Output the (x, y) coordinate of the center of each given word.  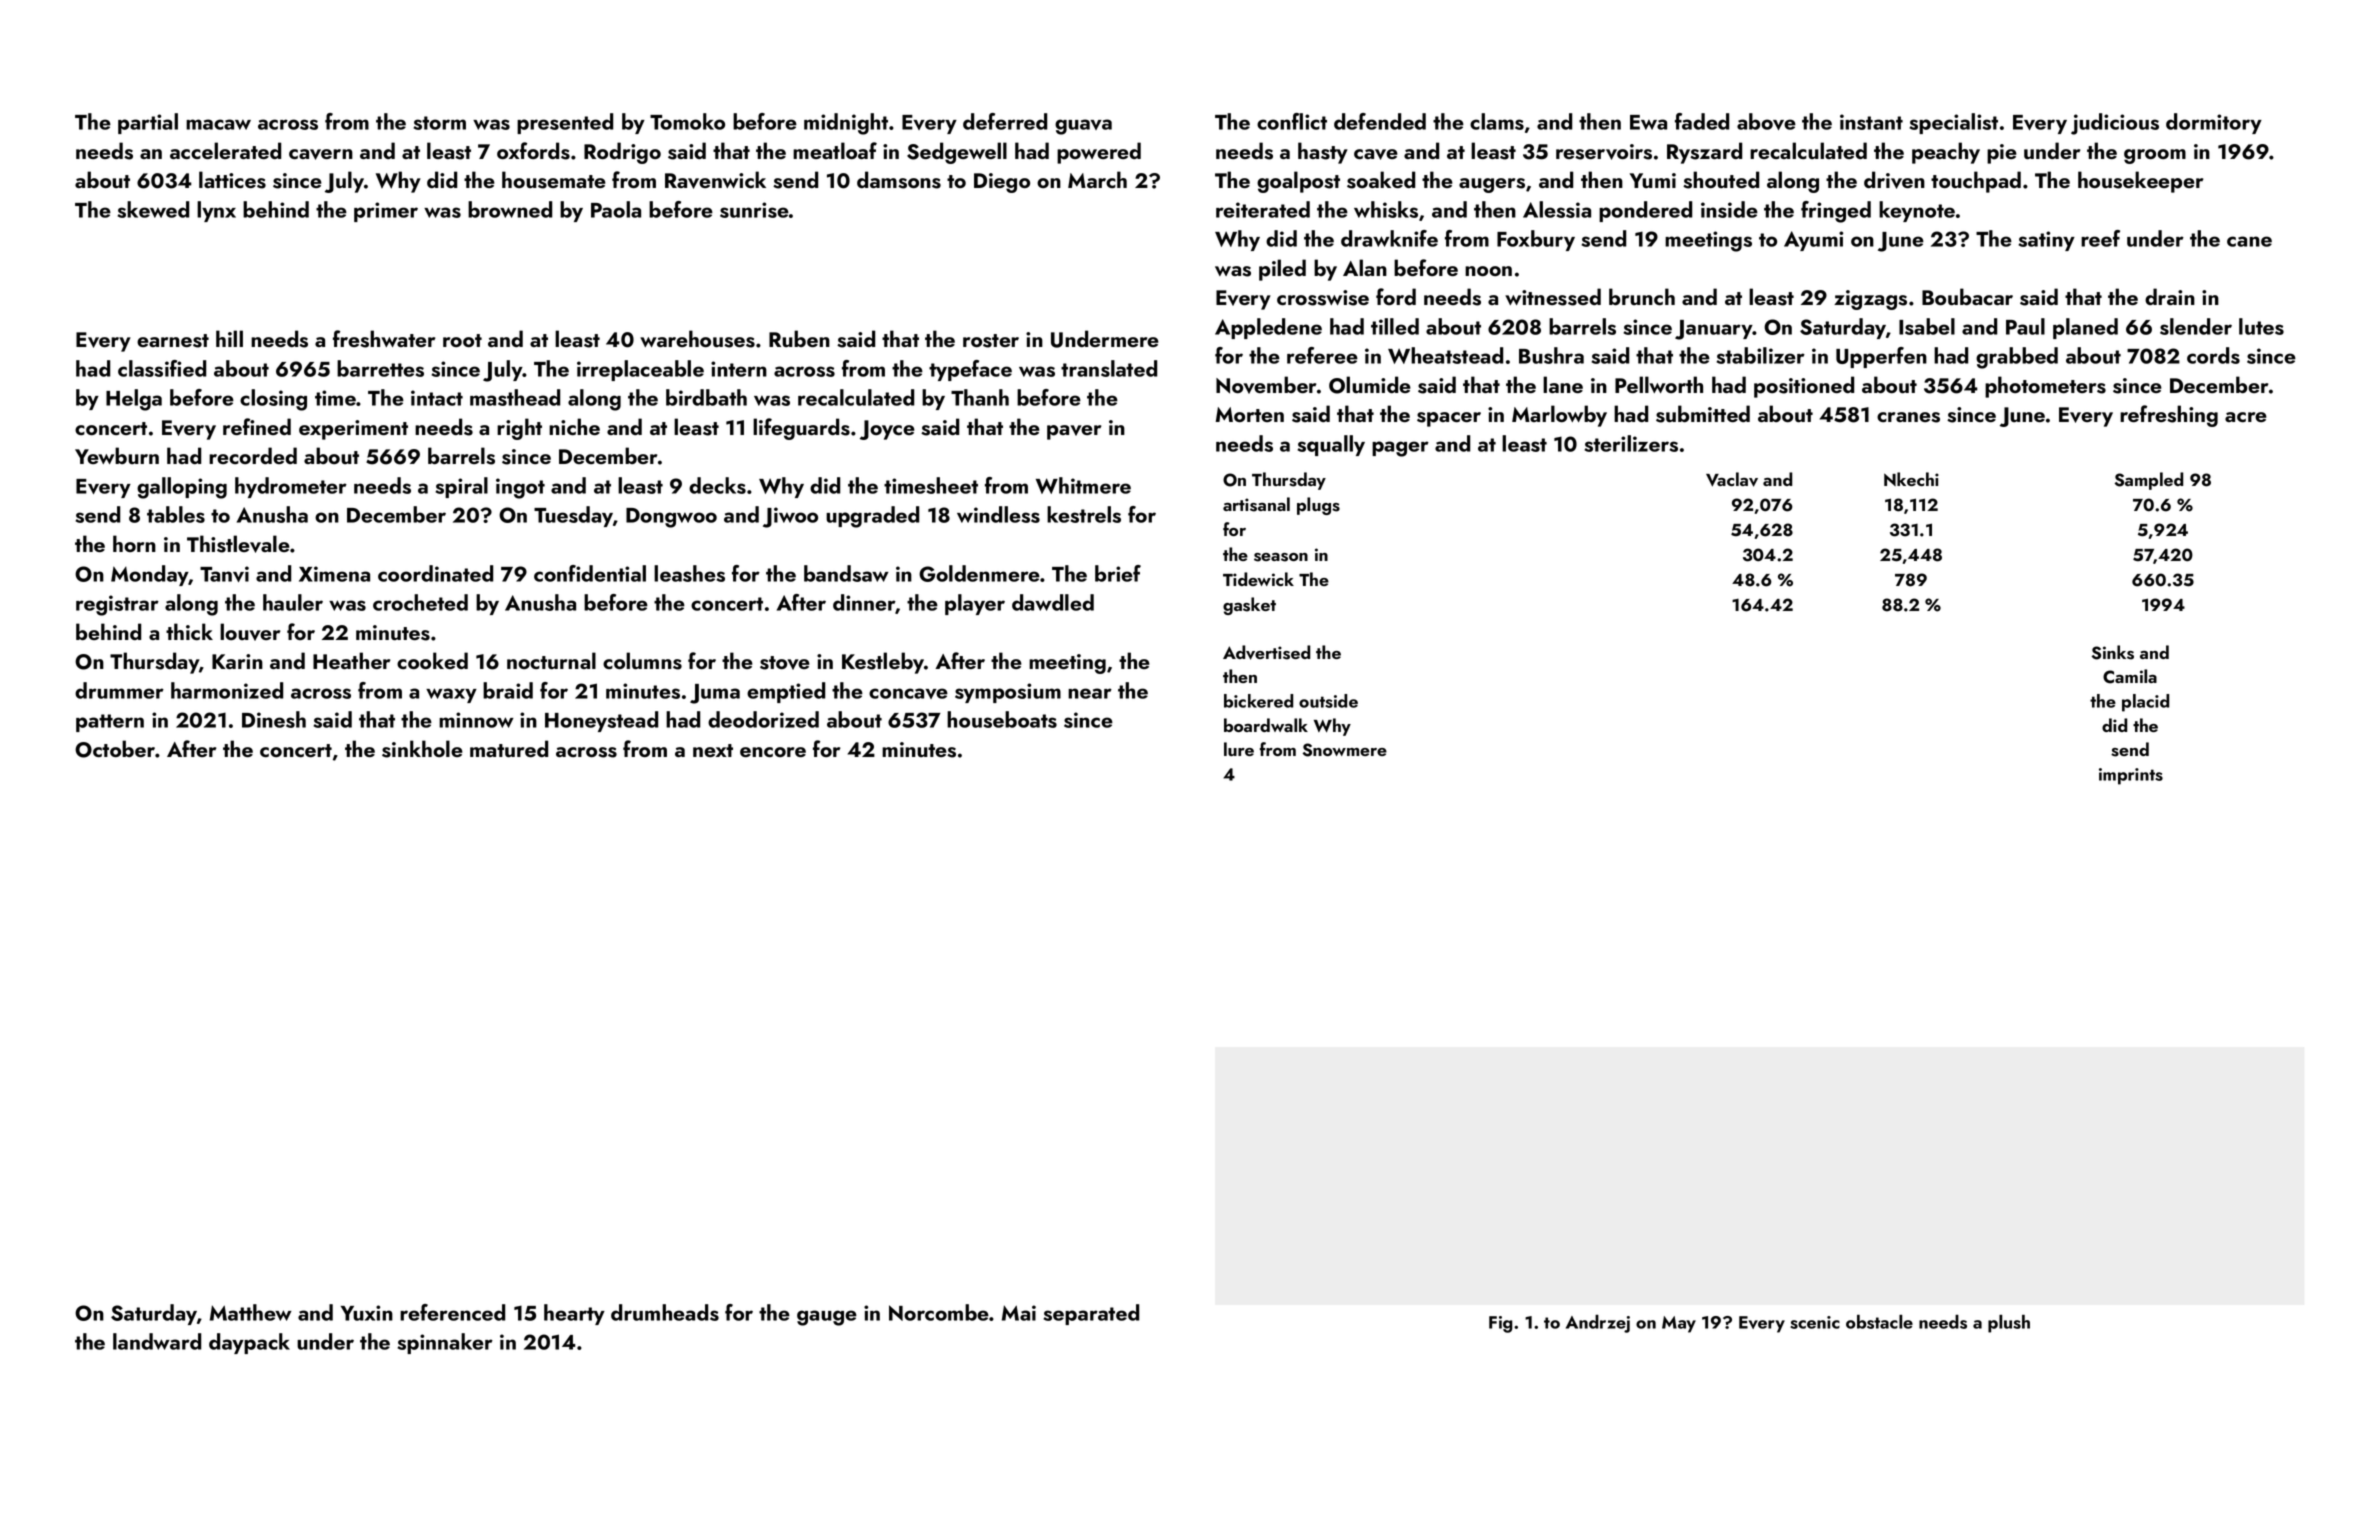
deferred (1005, 121)
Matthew (251, 1312)
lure (1239, 749)
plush (2009, 1324)
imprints (2131, 776)
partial (148, 123)
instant (1871, 122)
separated (1091, 1314)
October (115, 749)
